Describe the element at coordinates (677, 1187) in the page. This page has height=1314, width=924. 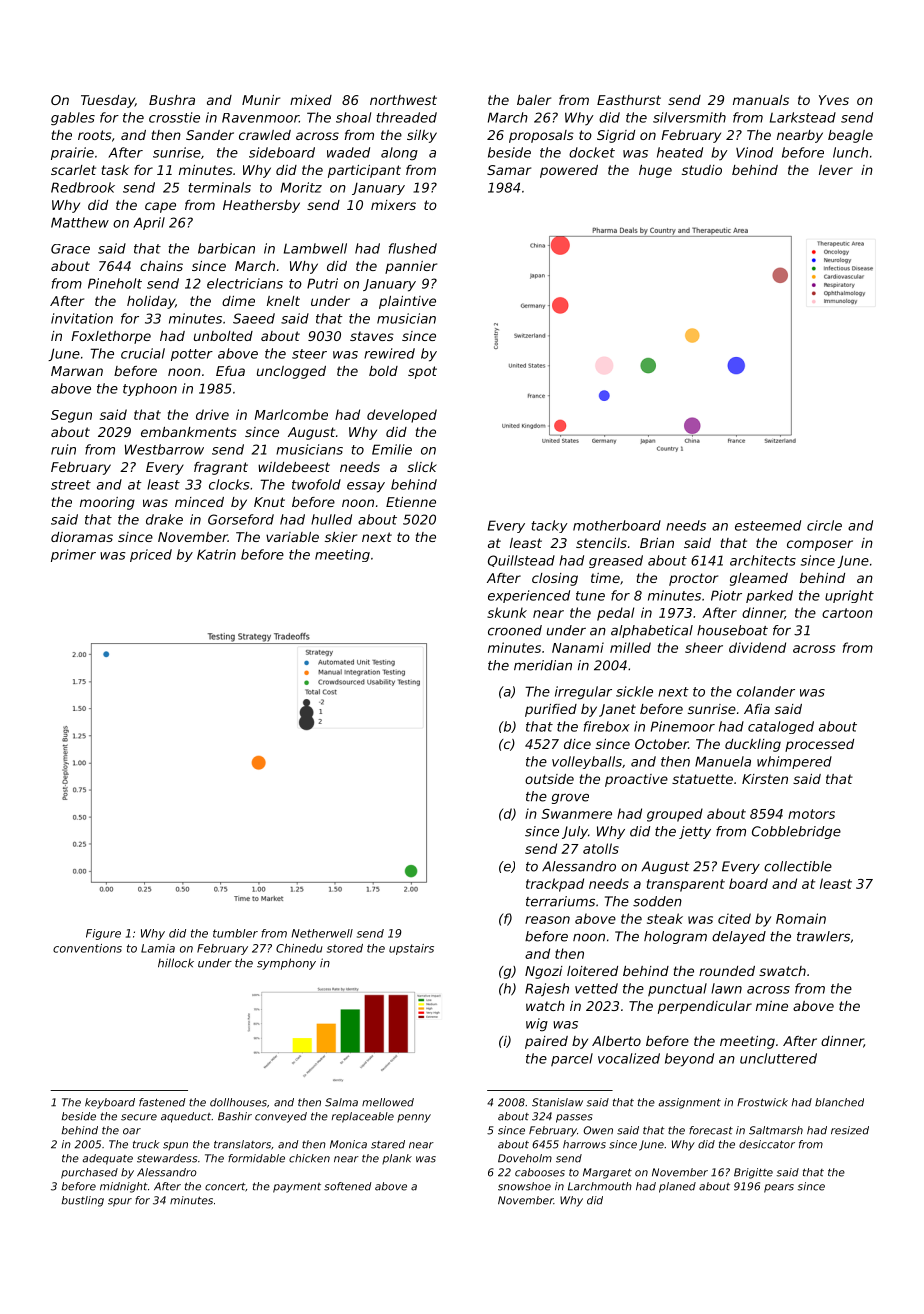
I see `planed` at that location.
